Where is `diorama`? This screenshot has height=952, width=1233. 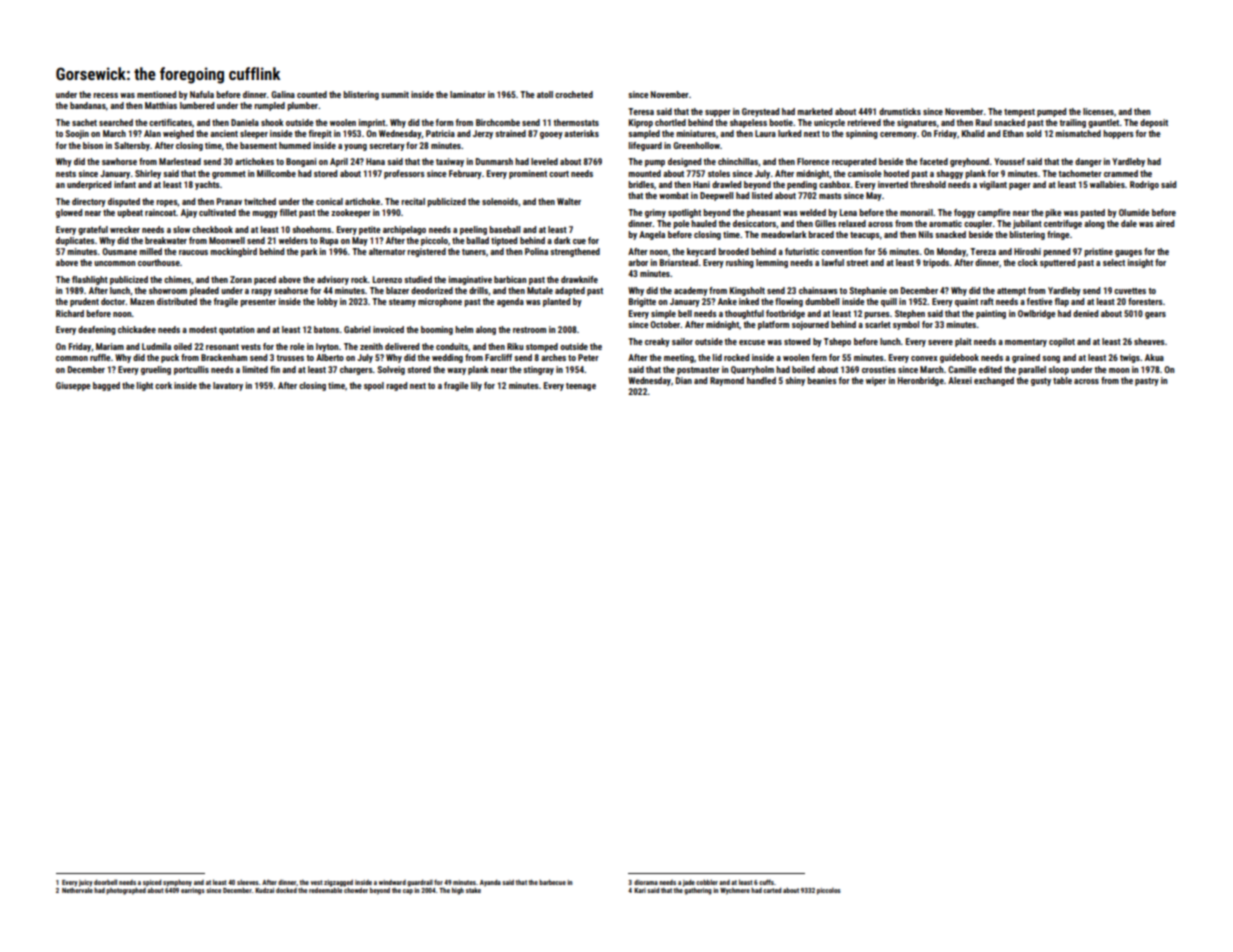
diorama is located at coordinates (646, 882).
